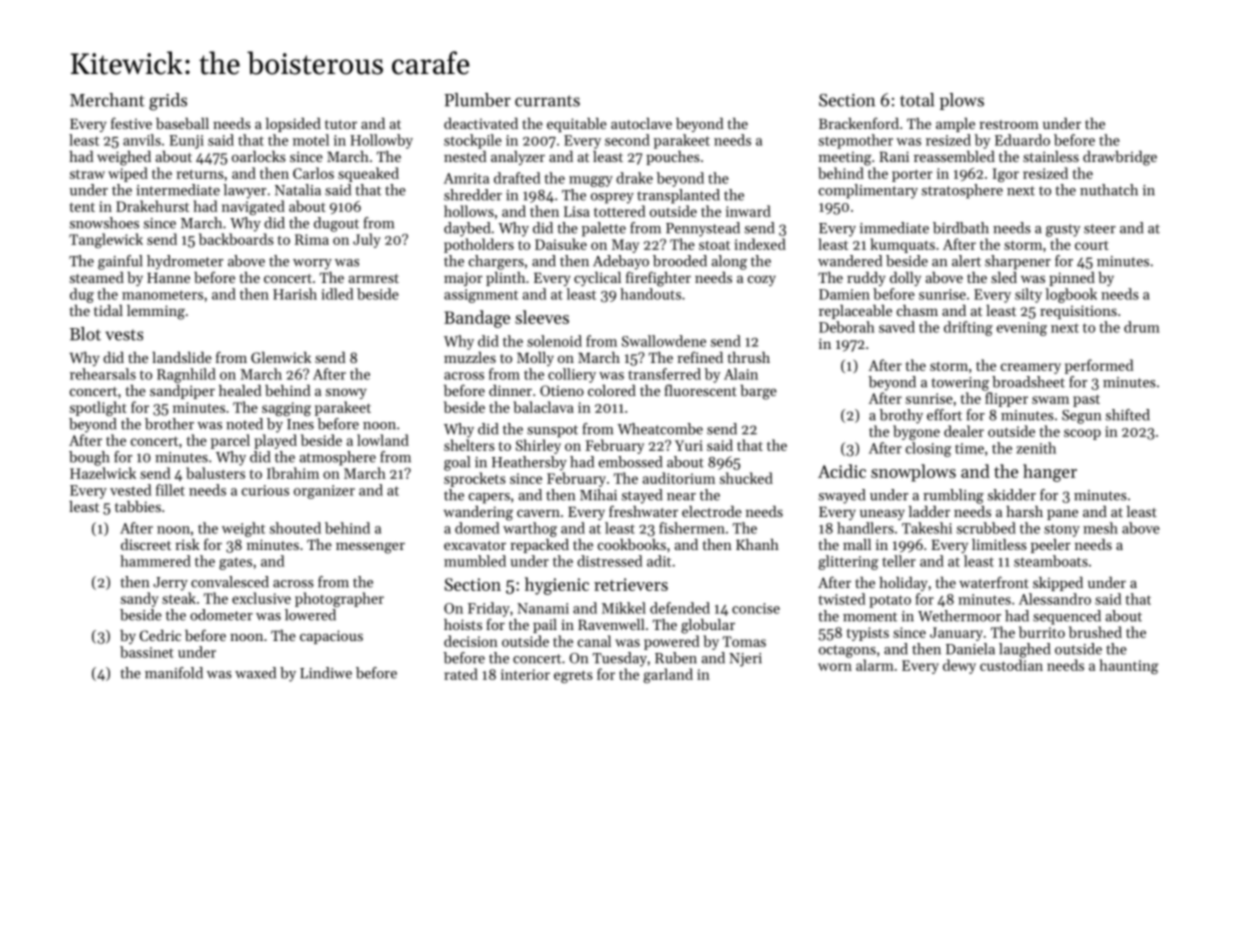  I want to click on equitable, so click(577, 125).
